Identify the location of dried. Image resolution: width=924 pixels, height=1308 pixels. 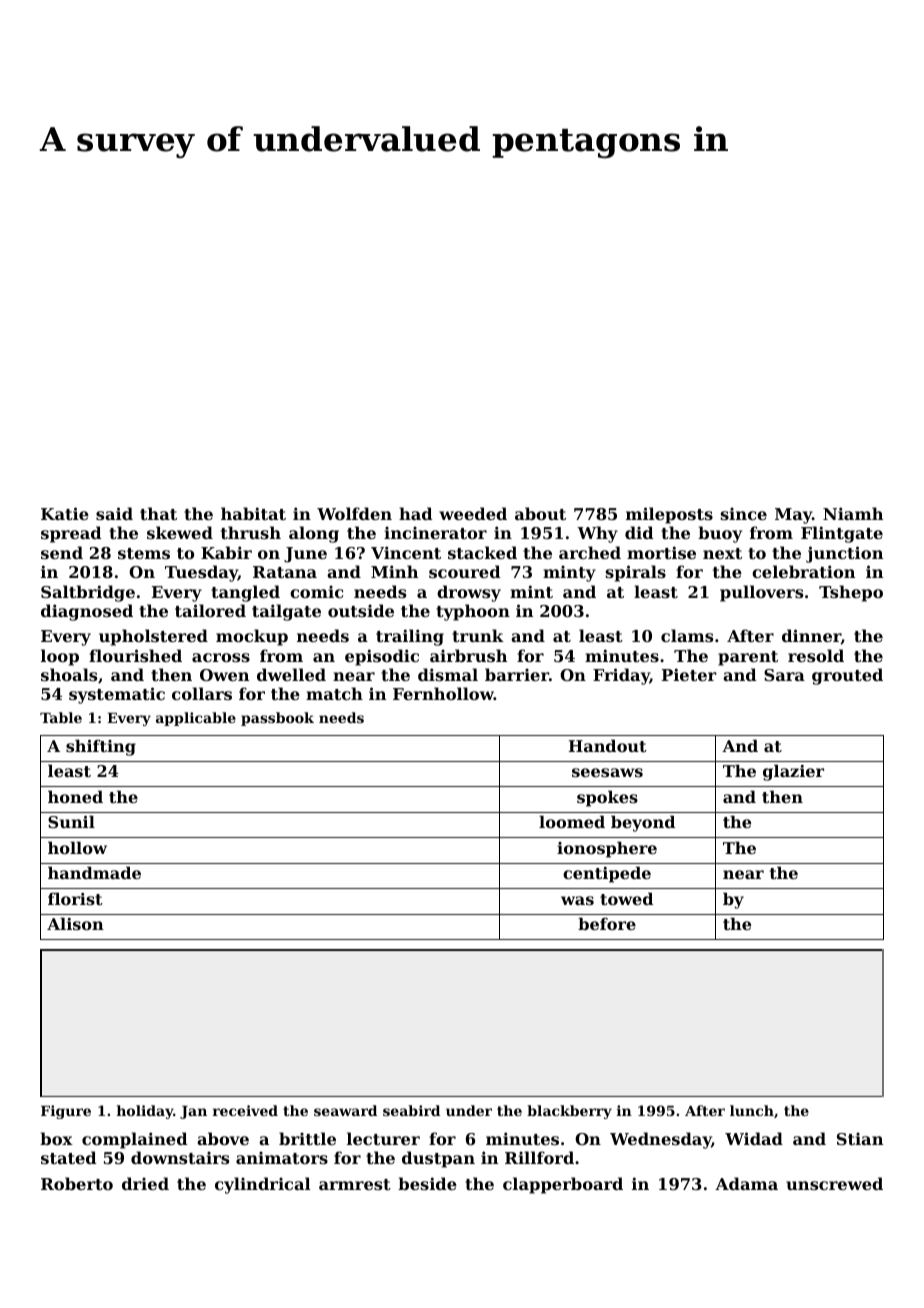
(145, 1183).
